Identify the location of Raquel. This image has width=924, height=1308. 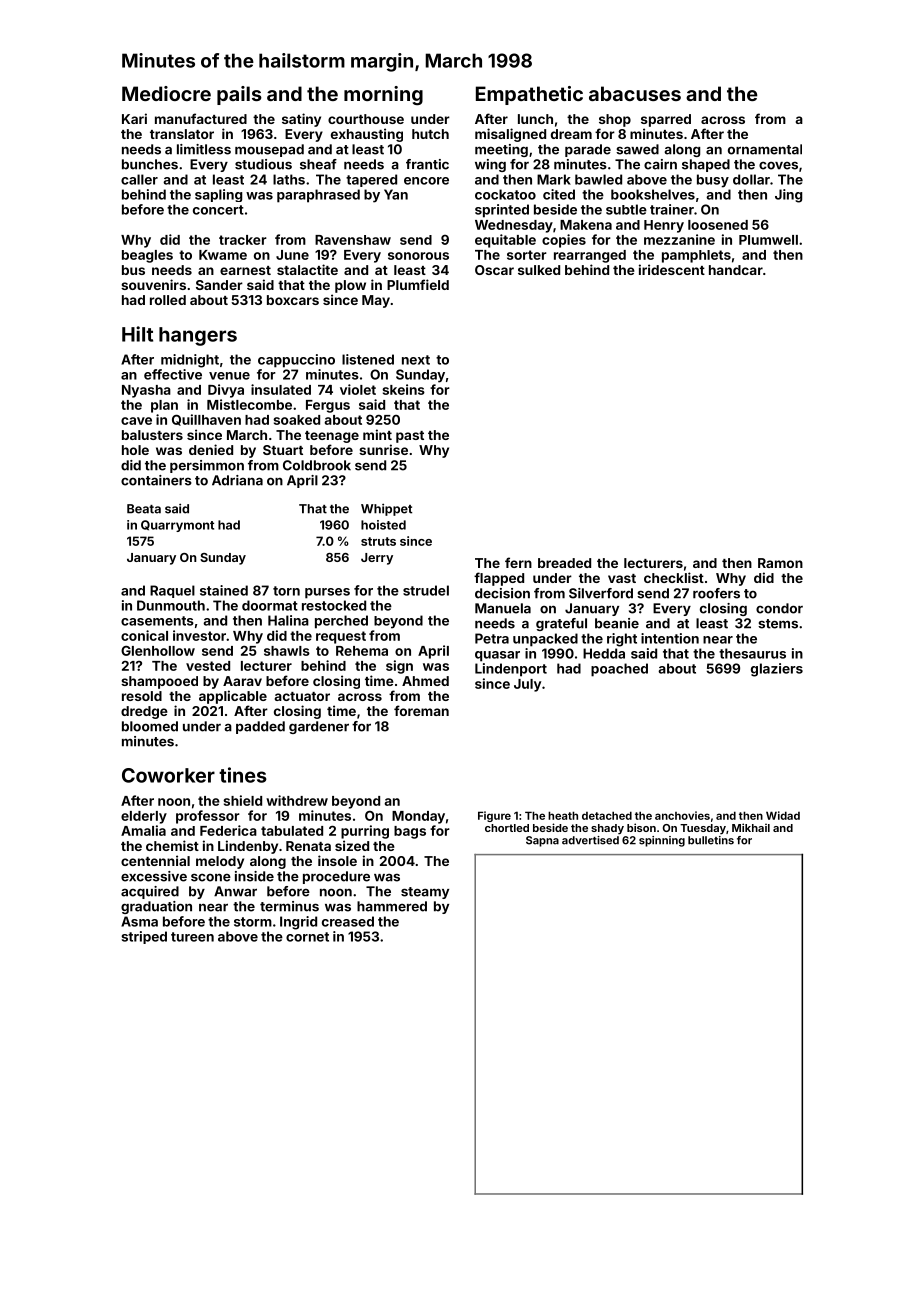
(172, 591).
